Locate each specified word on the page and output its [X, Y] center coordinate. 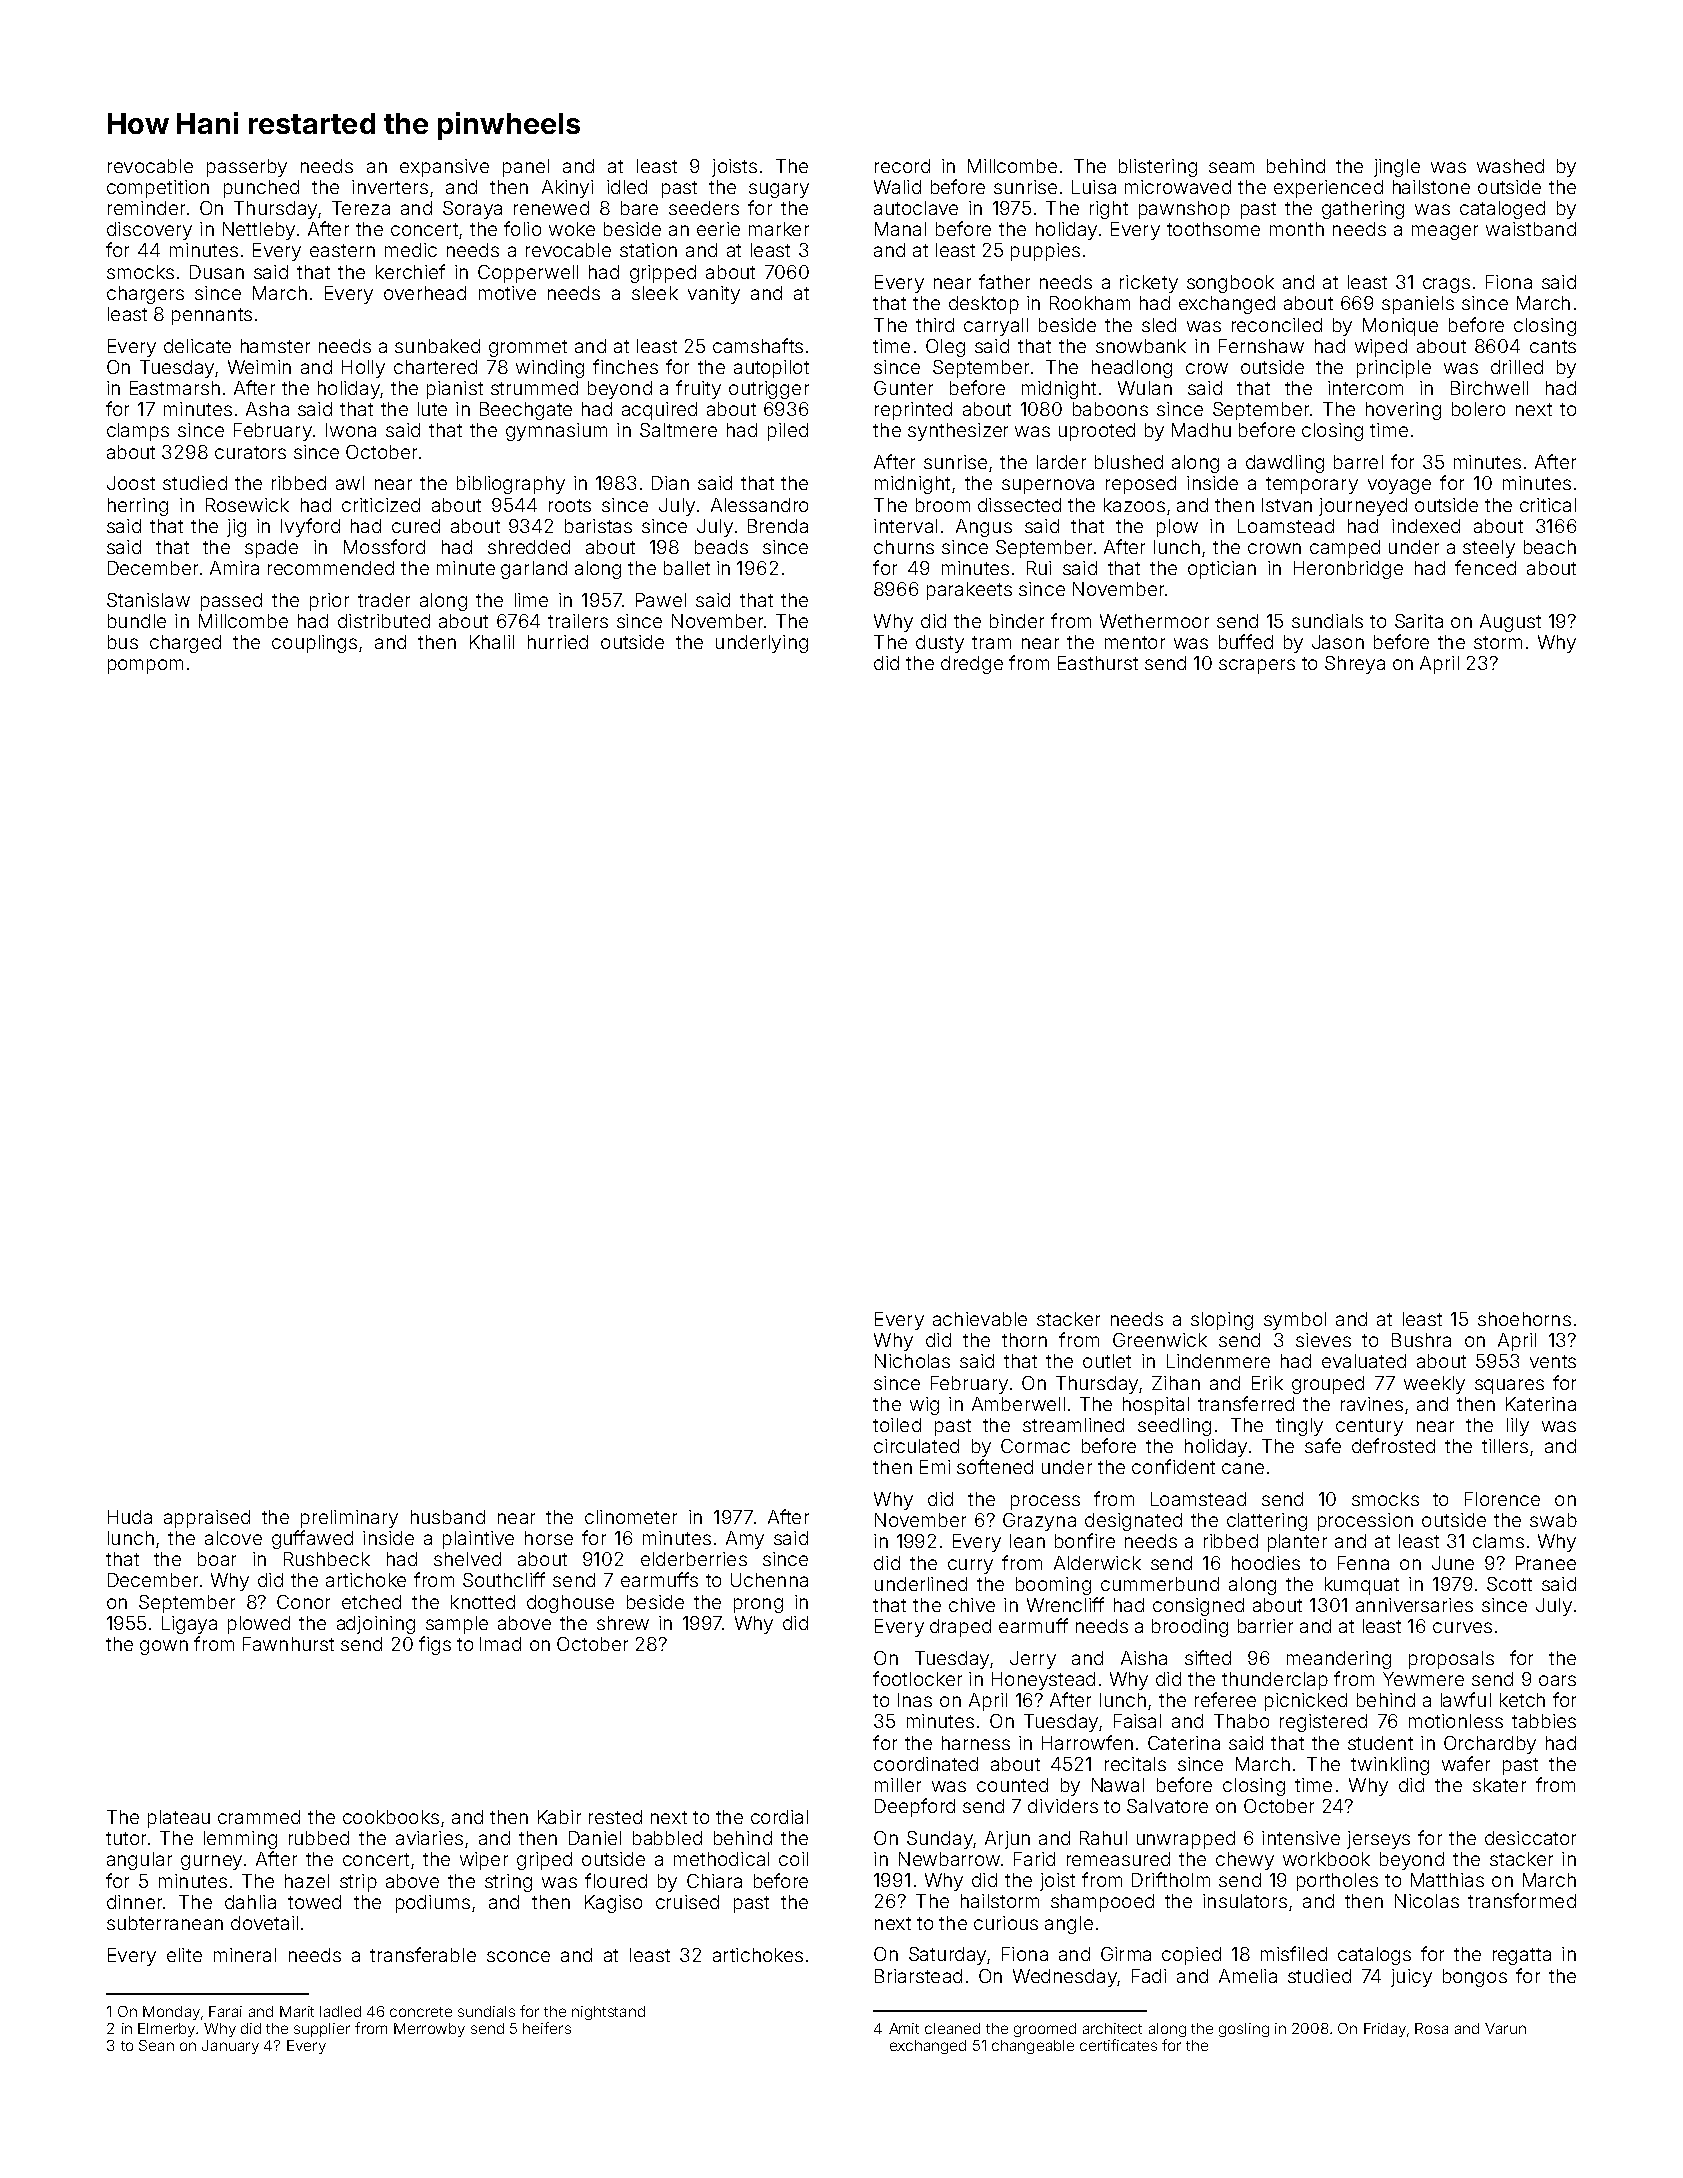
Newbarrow [949, 1859]
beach [1550, 547]
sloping [1222, 1321]
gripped [663, 274]
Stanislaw [148, 600]
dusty [940, 644]
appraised [207, 1519]
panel [526, 168]
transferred [1246, 1403]
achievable [980, 1319]
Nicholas [912, 1361]
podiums [433, 1904]
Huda [130, 1517]
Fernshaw [1261, 346]
